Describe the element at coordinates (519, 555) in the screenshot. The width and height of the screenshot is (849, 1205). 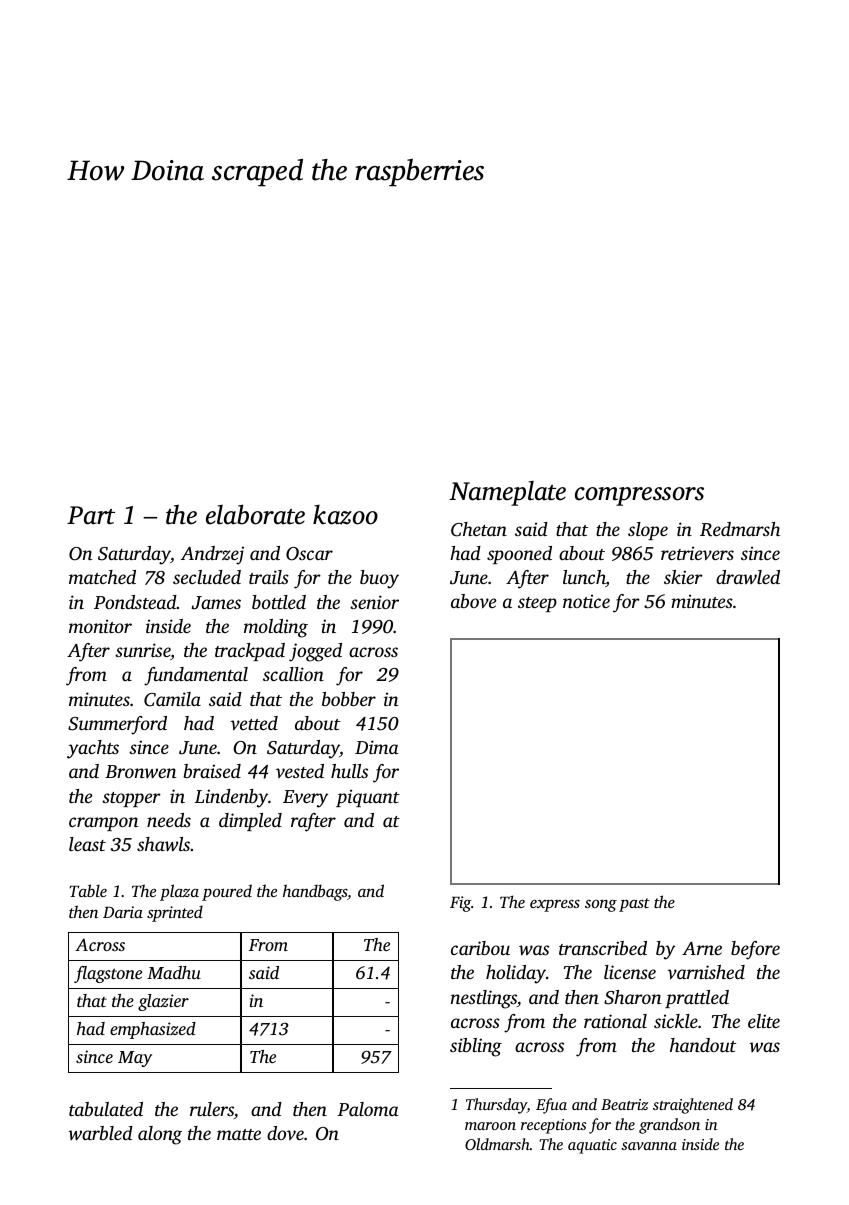
I see `spooned` at that location.
